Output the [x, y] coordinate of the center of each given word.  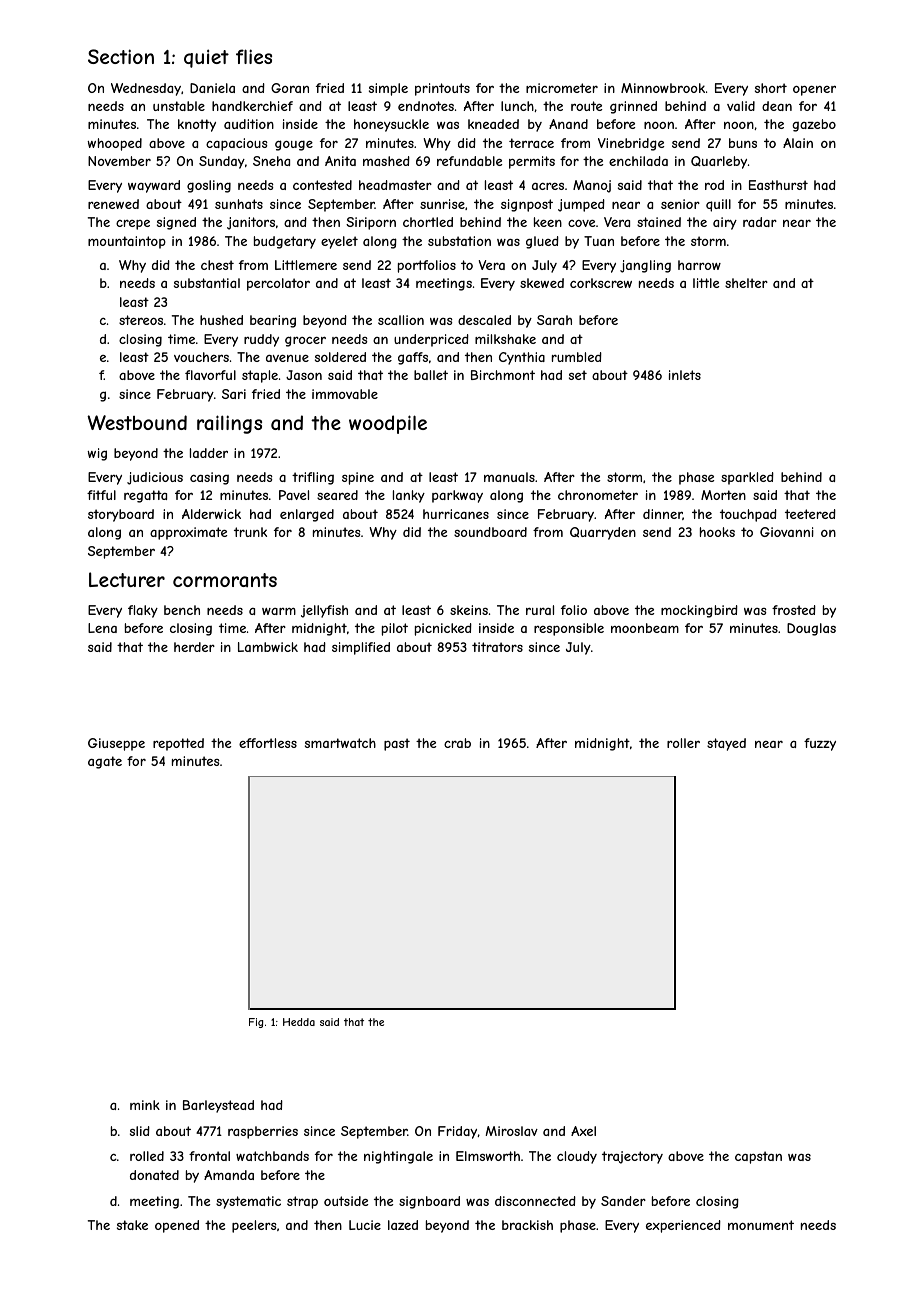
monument [761, 1225]
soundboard [490, 532]
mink [145, 1105]
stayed [726, 744]
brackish [527, 1225]
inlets [685, 375]
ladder [209, 453]
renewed [113, 204]
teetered [810, 514]
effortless [268, 743]
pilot [395, 629]
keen [548, 222]
